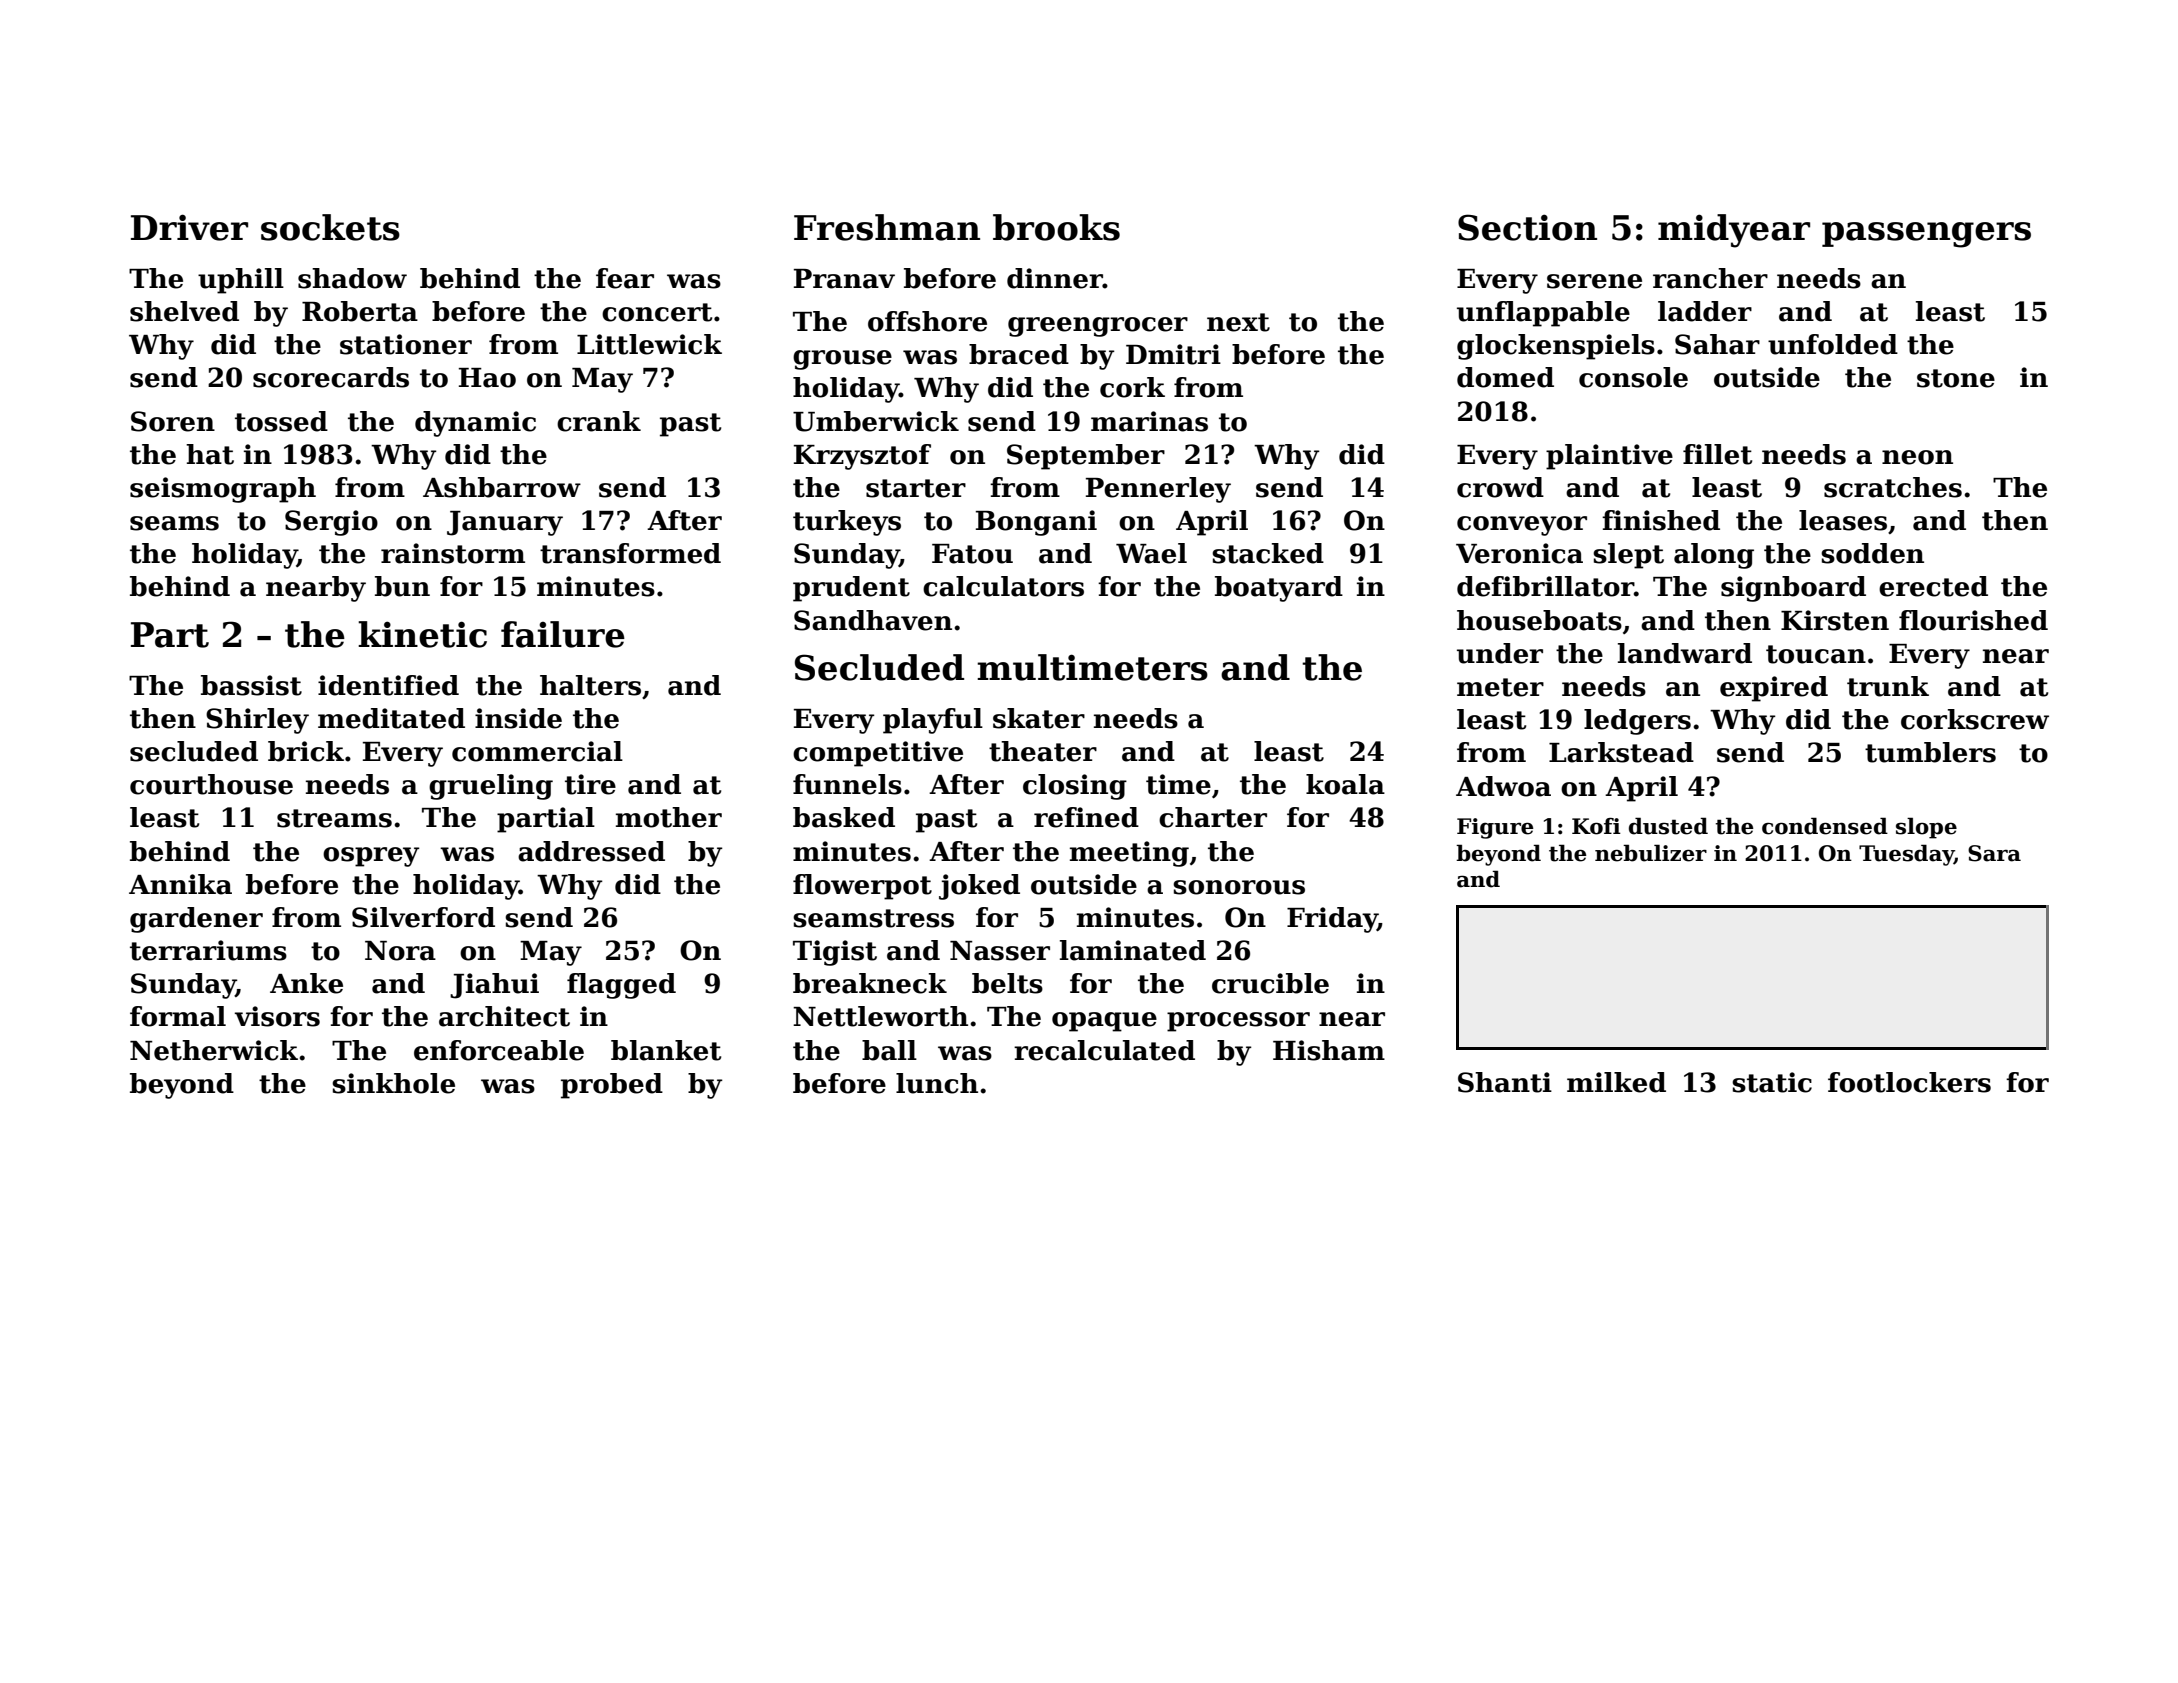  What do you see at coordinates (1003, 586) in the image?
I see `calculators` at bounding box center [1003, 586].
